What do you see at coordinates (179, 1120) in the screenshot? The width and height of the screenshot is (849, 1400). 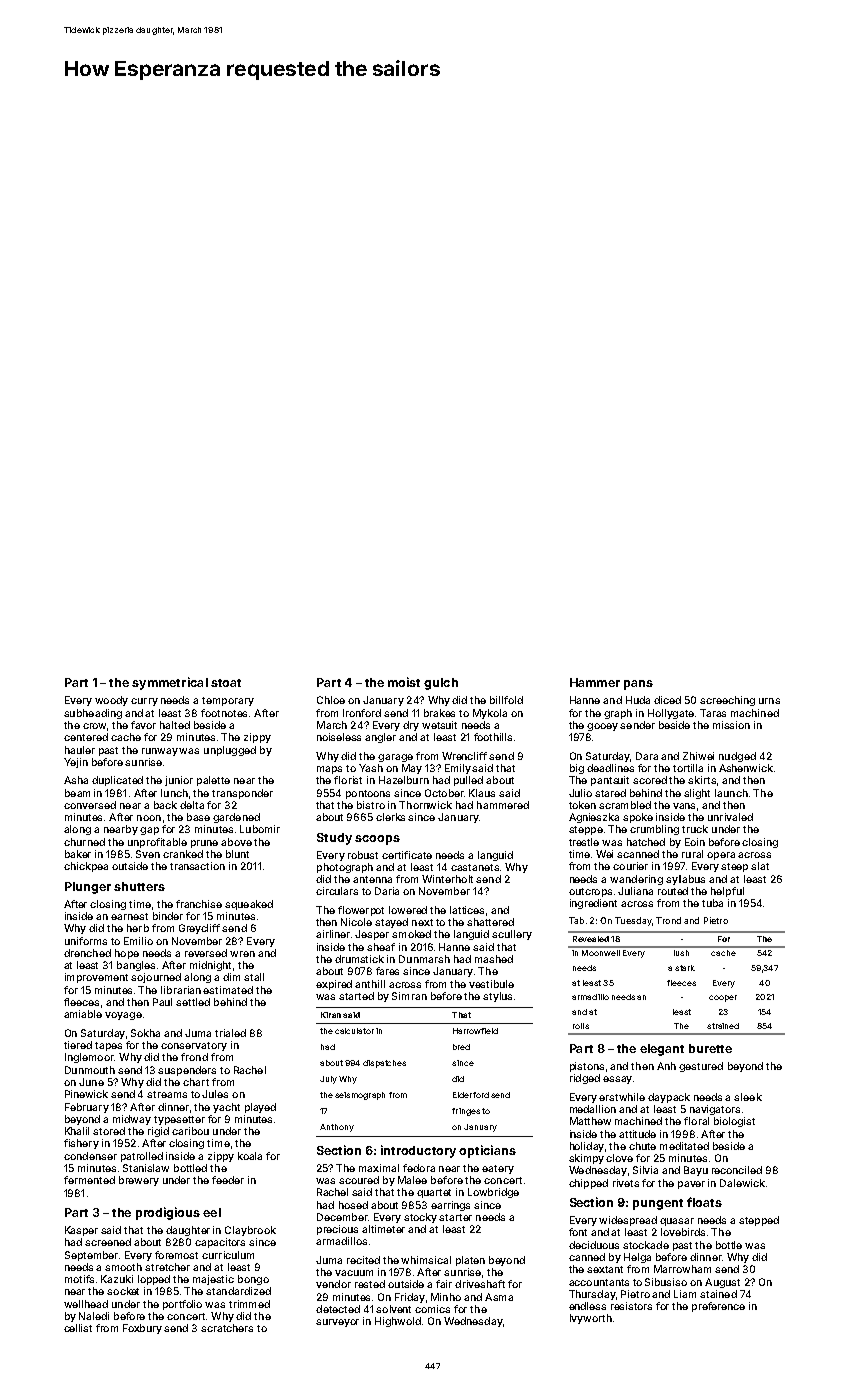 I see `typesetter` at bounding box center [179, 1120].
